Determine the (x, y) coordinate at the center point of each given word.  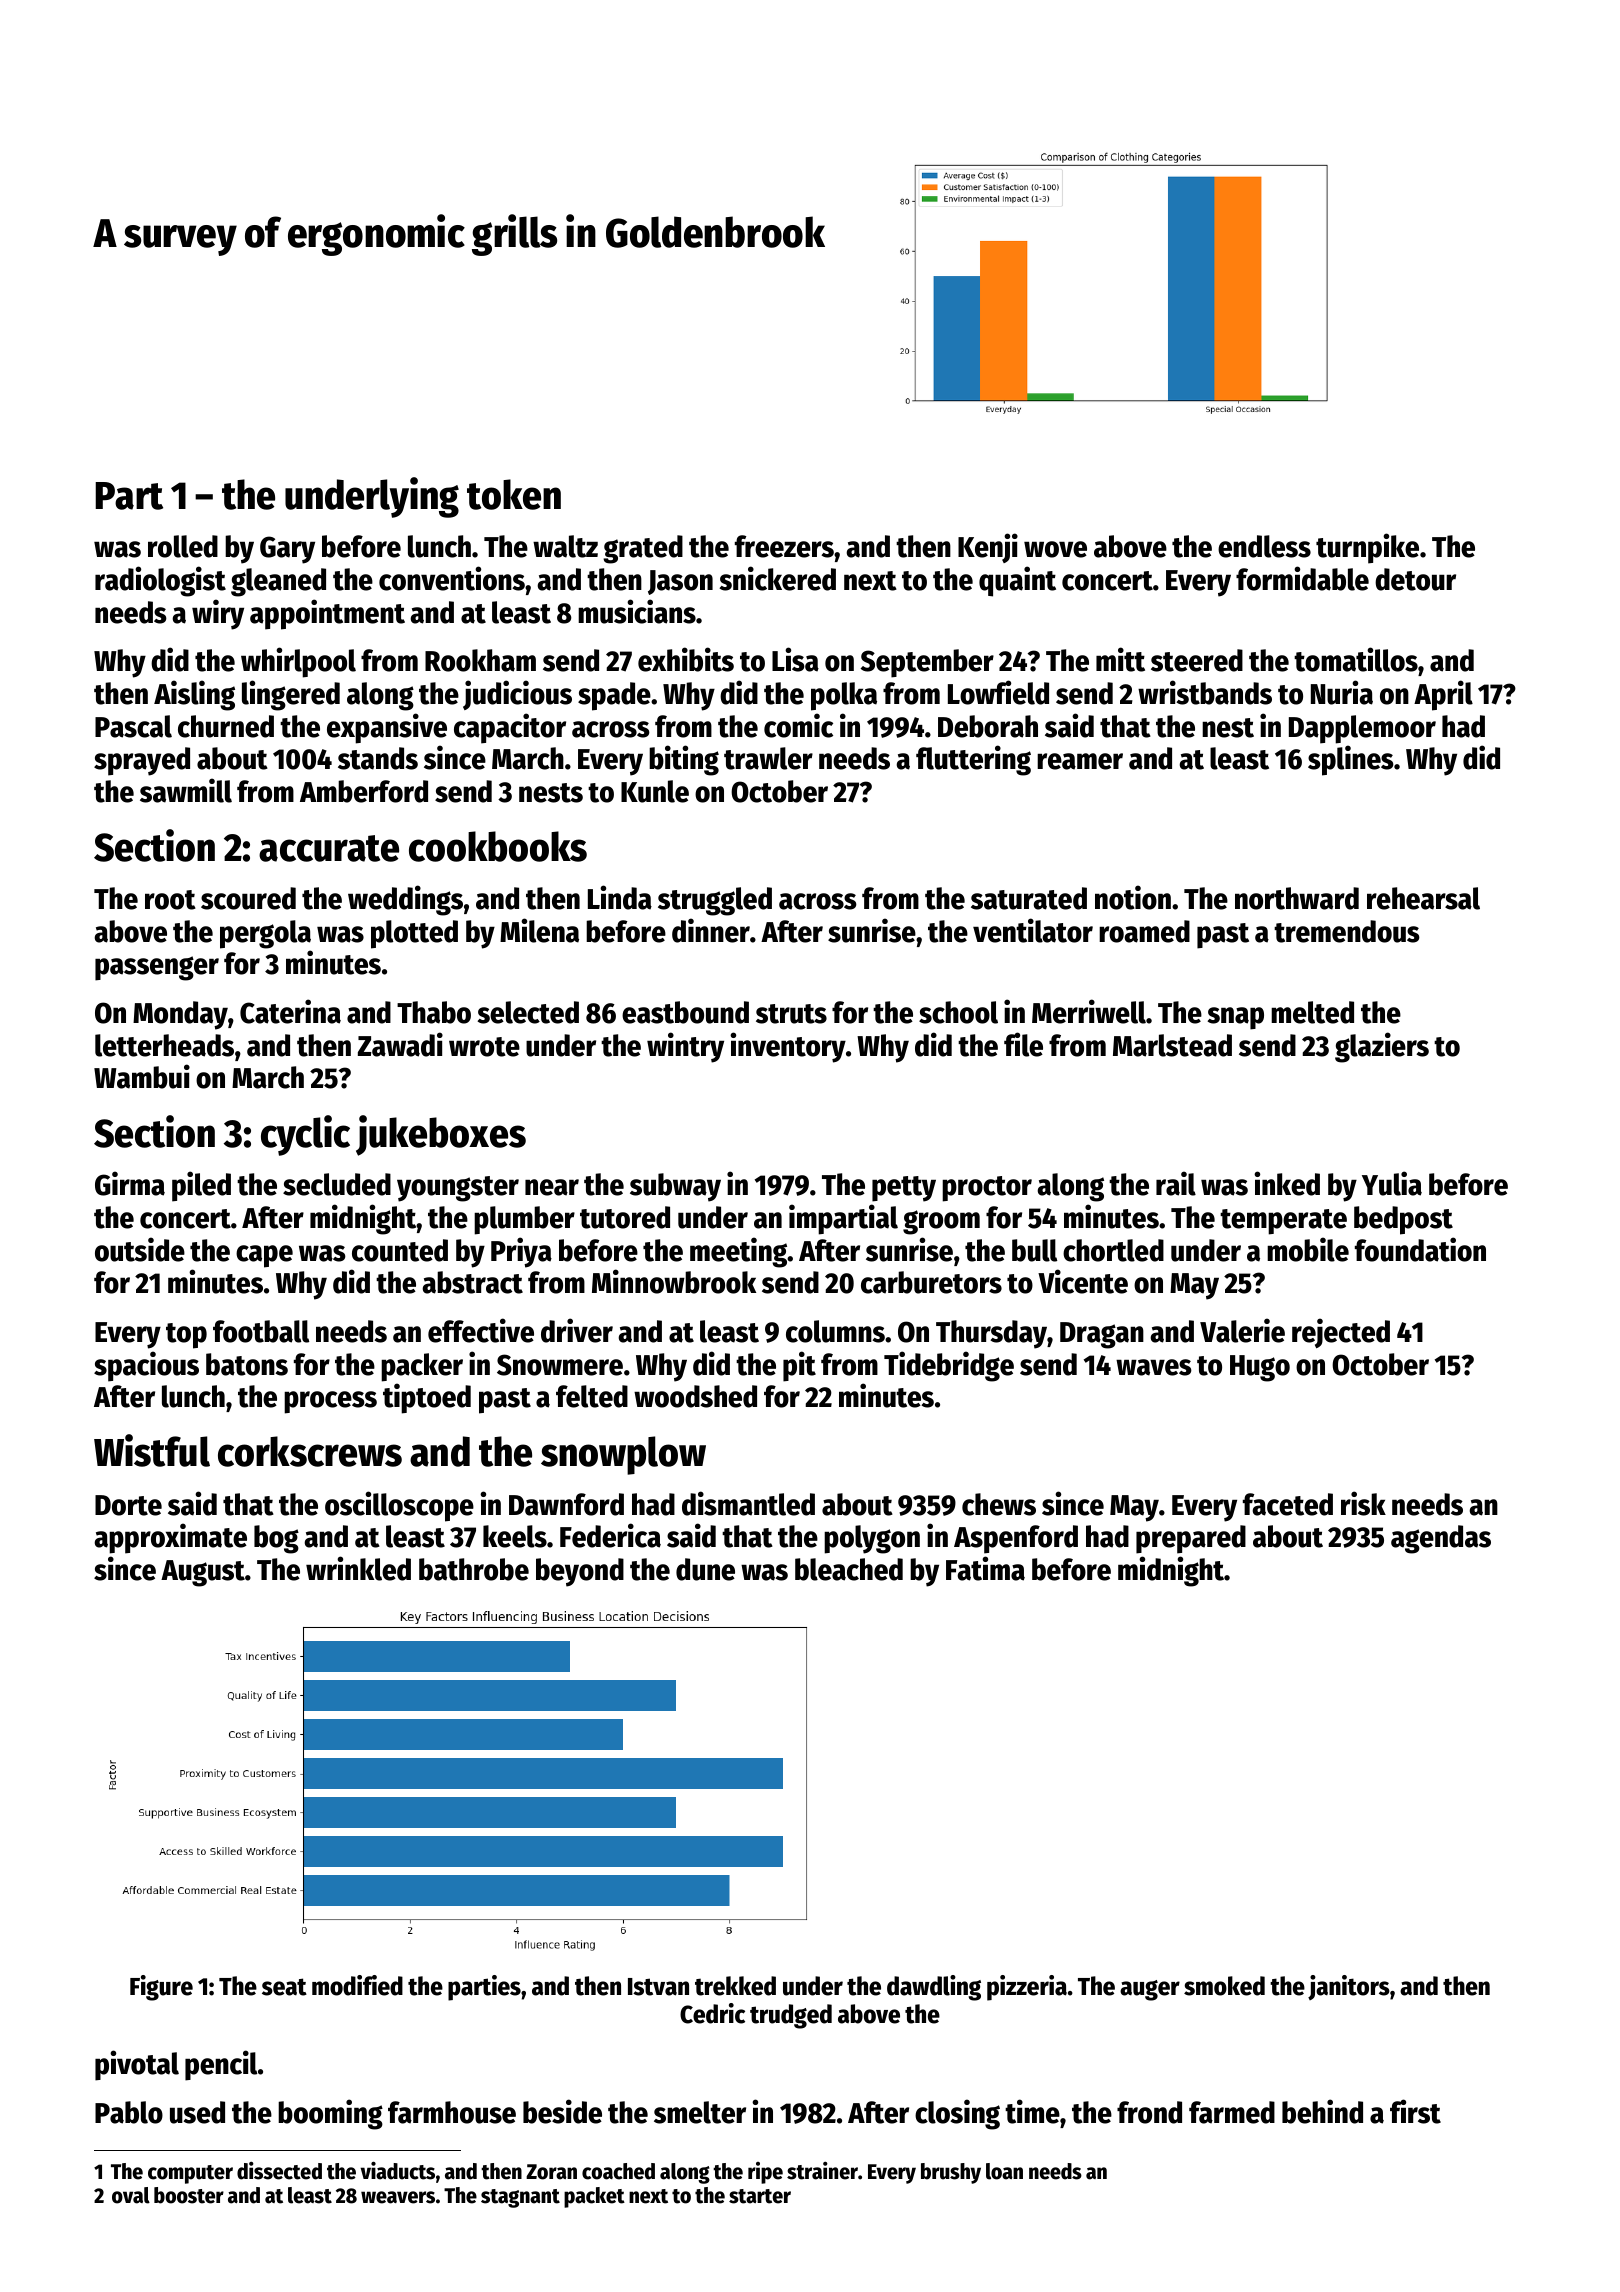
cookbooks (498, 846)
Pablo (129, 2112)
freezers (784, 546)
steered (1197, 660)
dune (705, 1569)
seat (284, 1987)
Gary (287, 550)
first (1415, 2111)
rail (1176, 1183)
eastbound (685, 1012)
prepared (1191, 1539)
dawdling (934, 1988)
